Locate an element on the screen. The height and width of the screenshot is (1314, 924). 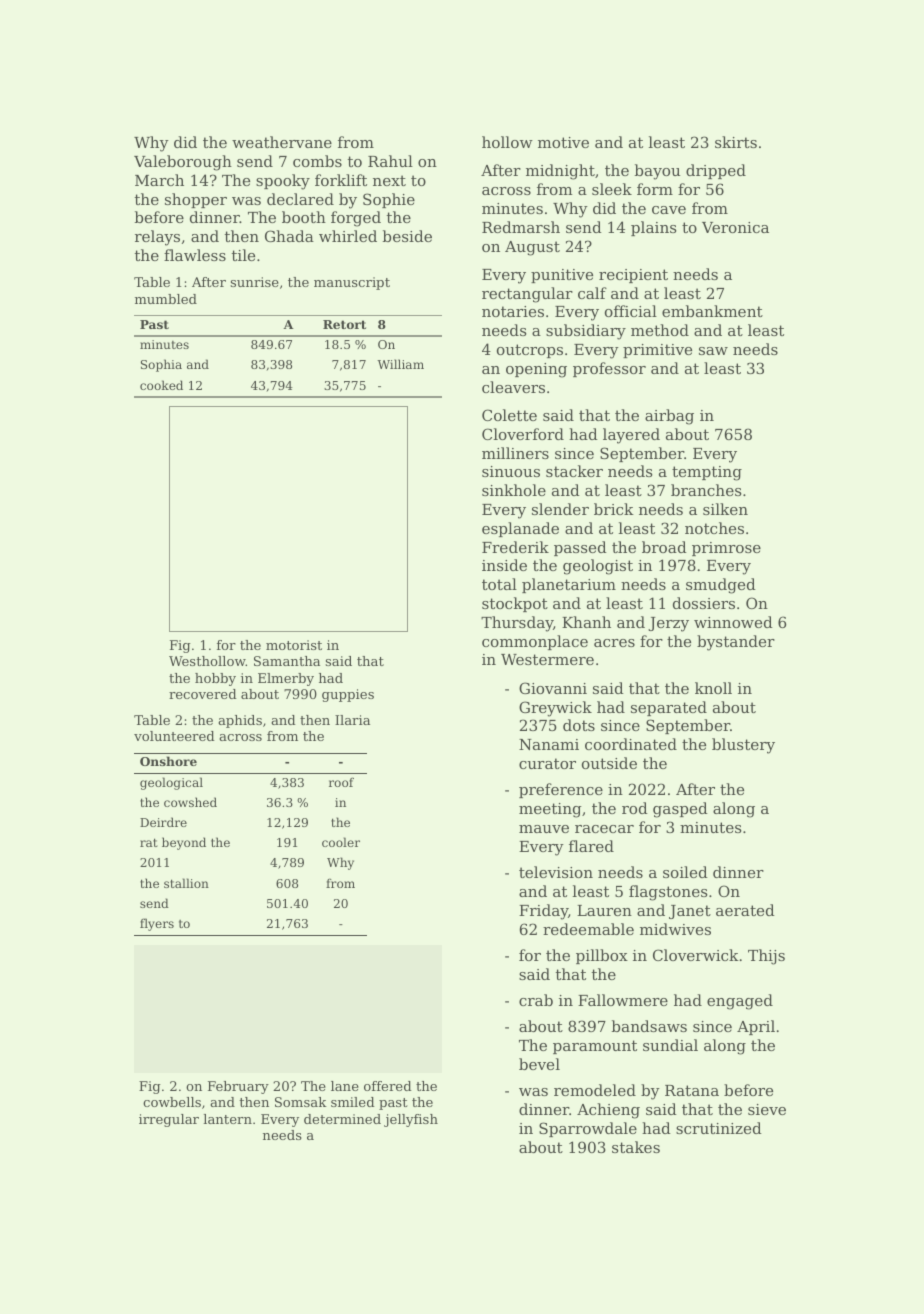
April is located at coordinates (756, 1027).
